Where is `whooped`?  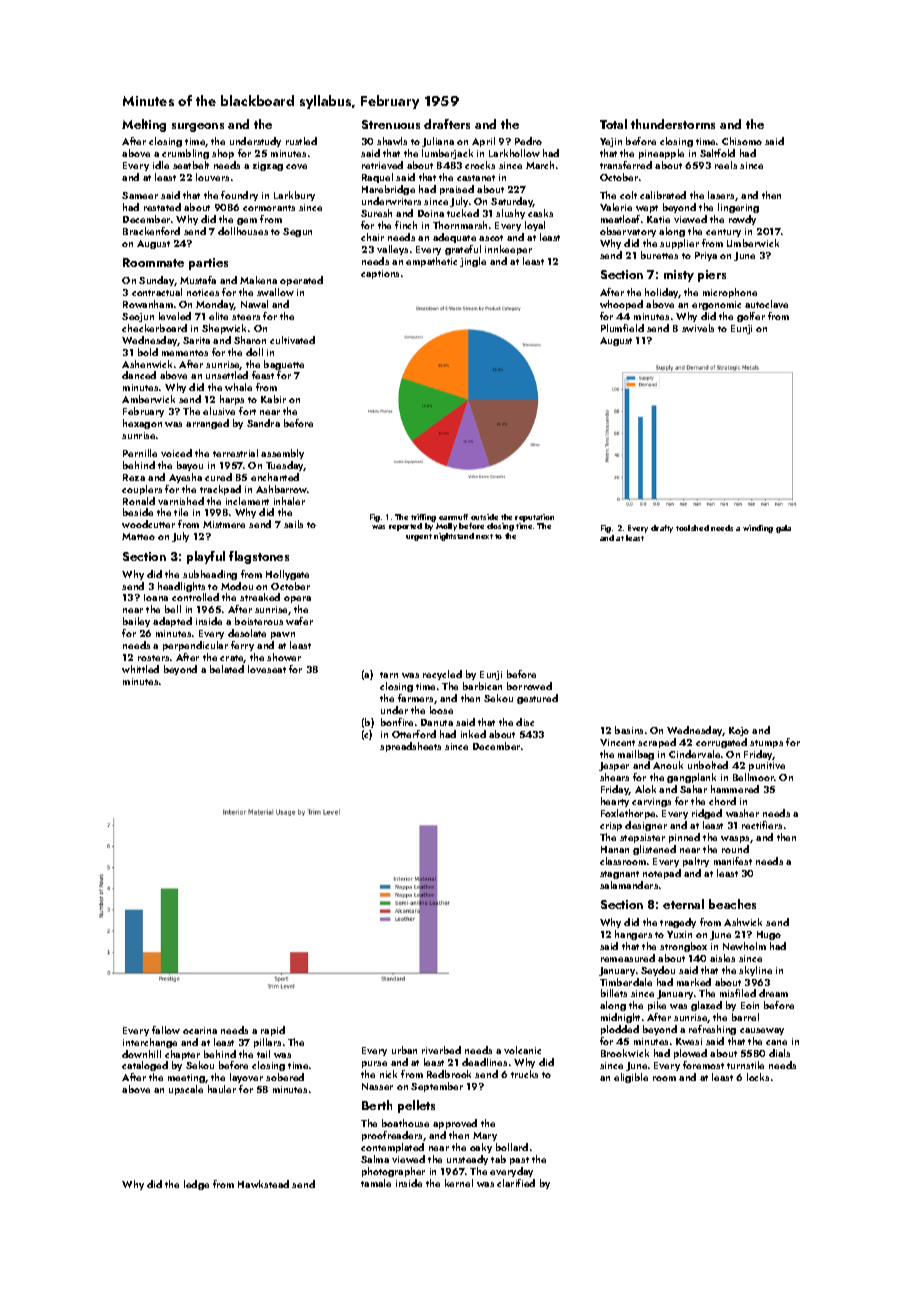
whooped is located at coordinates (621, 305).
